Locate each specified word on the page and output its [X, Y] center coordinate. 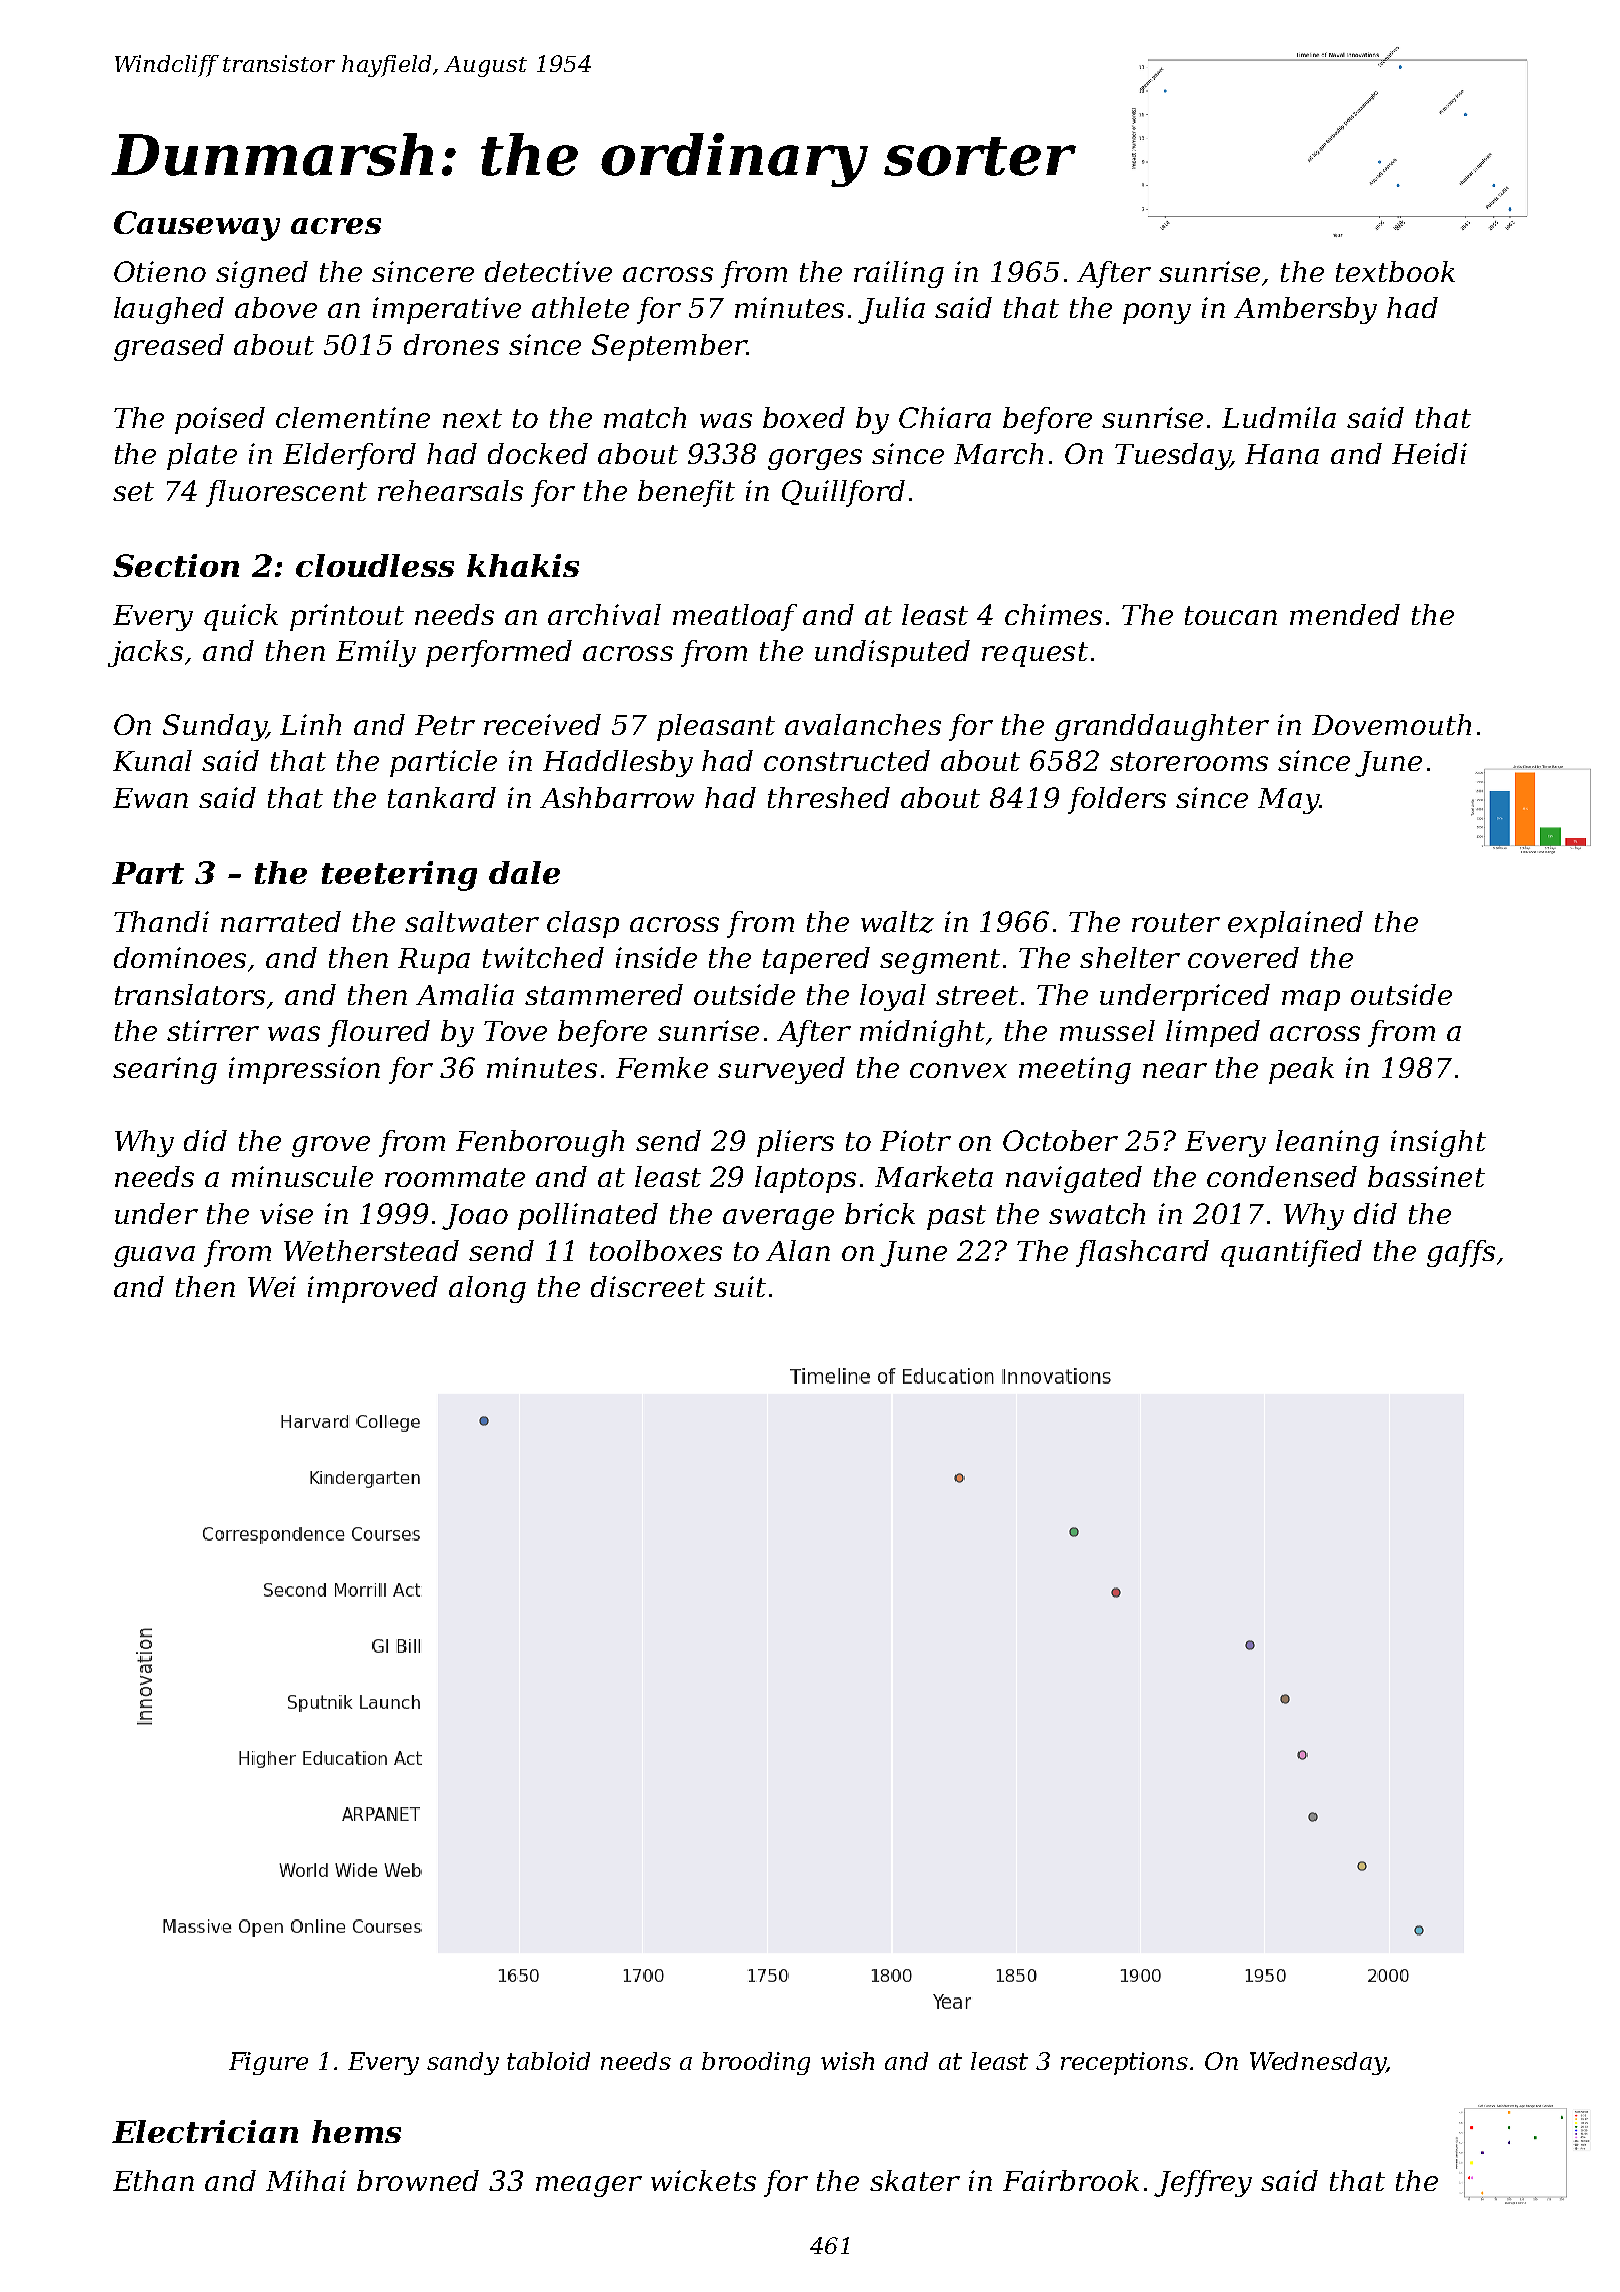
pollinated [588, 1216]
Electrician [205, 2131]
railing [899, 274]
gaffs [1461, 1253]
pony [1157, 313]
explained [1295, 924]
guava [154, 1256]
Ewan [150, 798]
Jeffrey [1203, 2183]
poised [220, 420]
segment [940, 961]
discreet [648, 1286]
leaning [1327, 1143]
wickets [703, 2180]
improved [373, 1289]
